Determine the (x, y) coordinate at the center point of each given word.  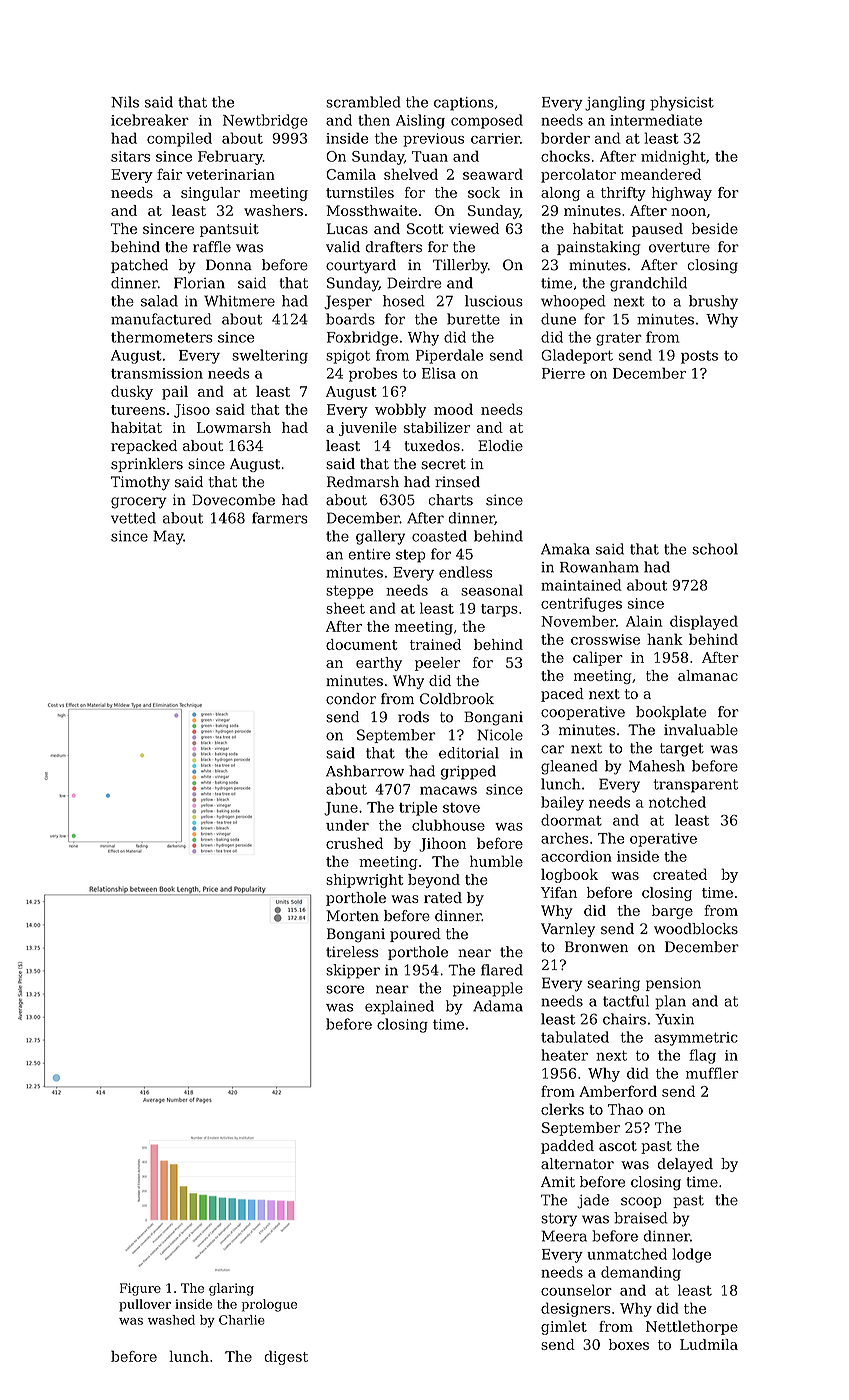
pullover (145, 1305)
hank (665, 639)
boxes (629, 1344)
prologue (269, 1305)
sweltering (270, 356)
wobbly (400, 410)
